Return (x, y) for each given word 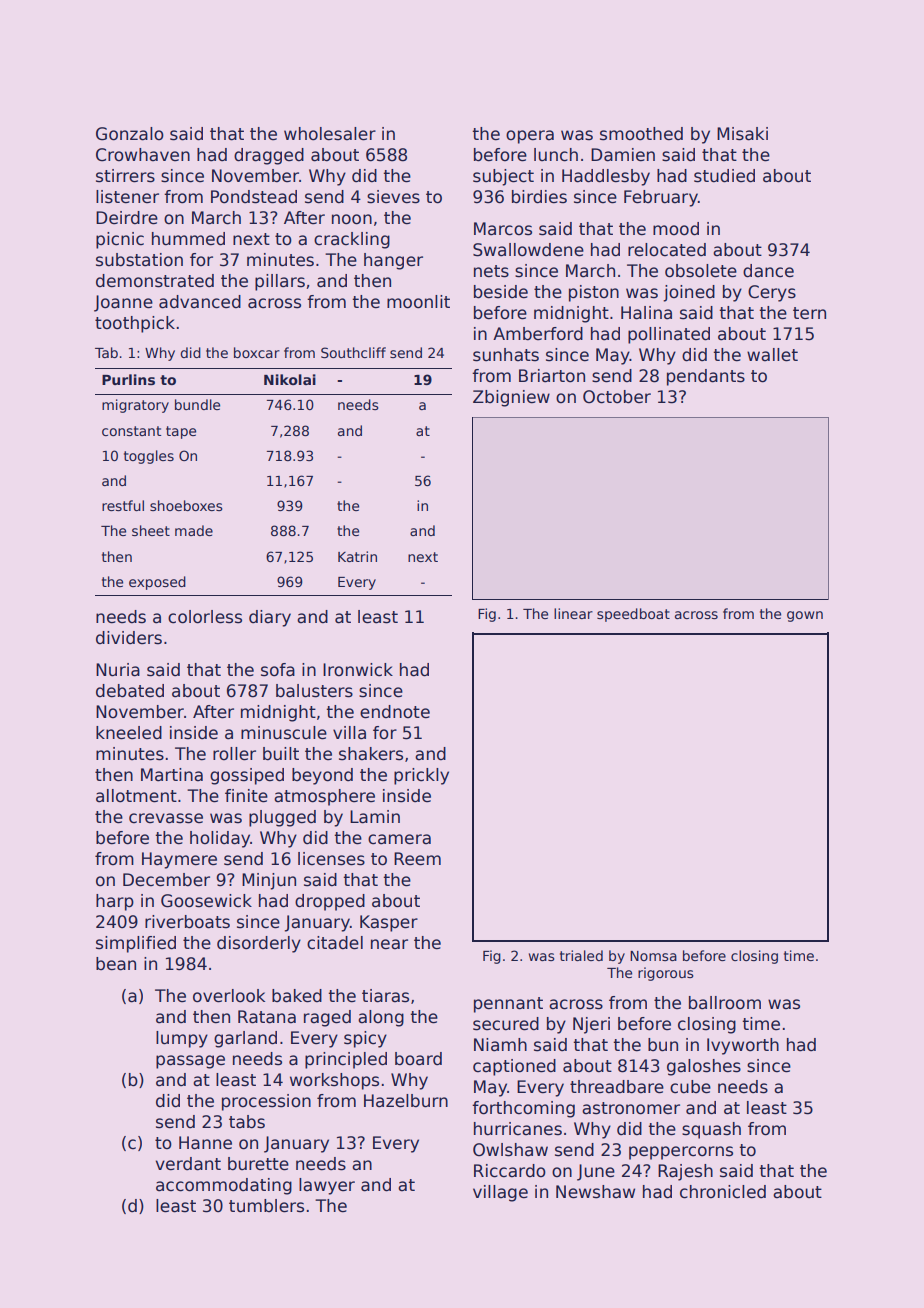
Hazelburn (406, 1101)
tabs (247, 1122)
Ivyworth (743, 1046)
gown (805, 616)
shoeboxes (186, 505)
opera (530, 137)
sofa (278, 670)
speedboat (633, 615)
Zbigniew (511, 398)
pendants (706, 377)
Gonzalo (130, 134)
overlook (229, 996)
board (418, 1059)
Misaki (742, 134)
